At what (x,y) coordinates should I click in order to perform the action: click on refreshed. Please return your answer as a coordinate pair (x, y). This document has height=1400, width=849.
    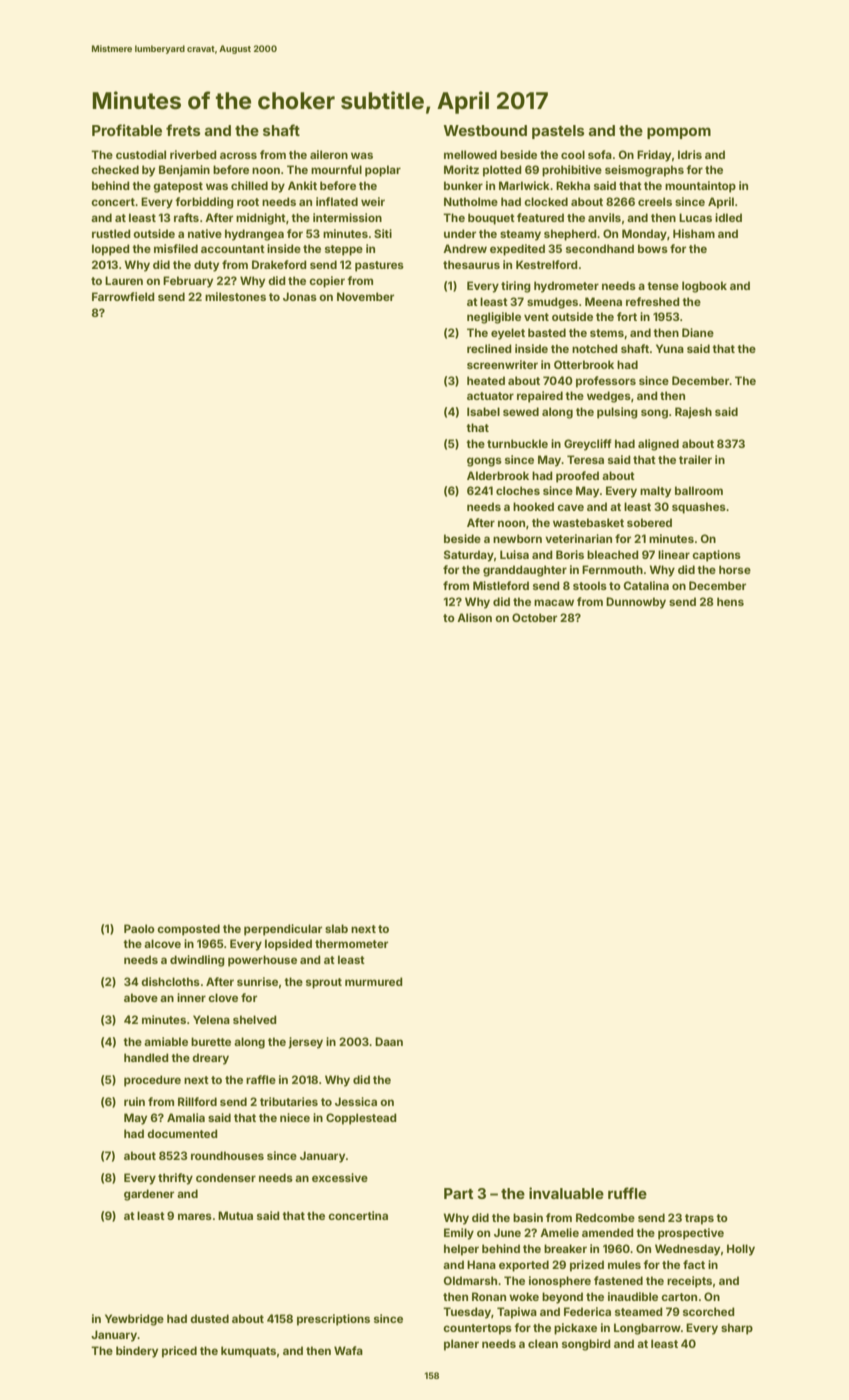
    Looking at the image, I should click on (653, 301).
